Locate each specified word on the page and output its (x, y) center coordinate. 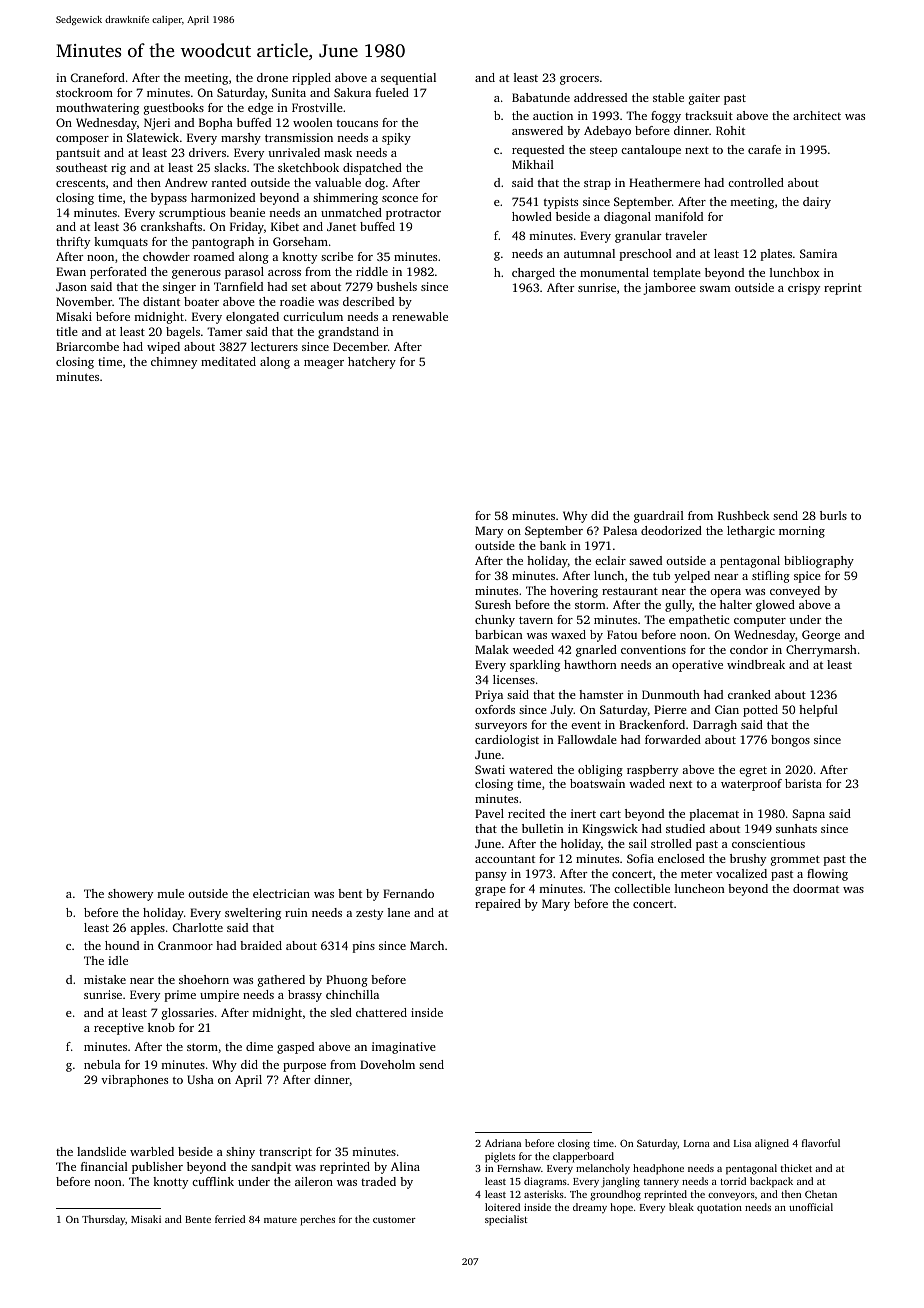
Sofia (640, 858)
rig (118, 169)
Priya (489, 696)
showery (130, 895)
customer (394, 1220)
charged (533, 274)
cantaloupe (651, 151)
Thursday (103, 1220)
